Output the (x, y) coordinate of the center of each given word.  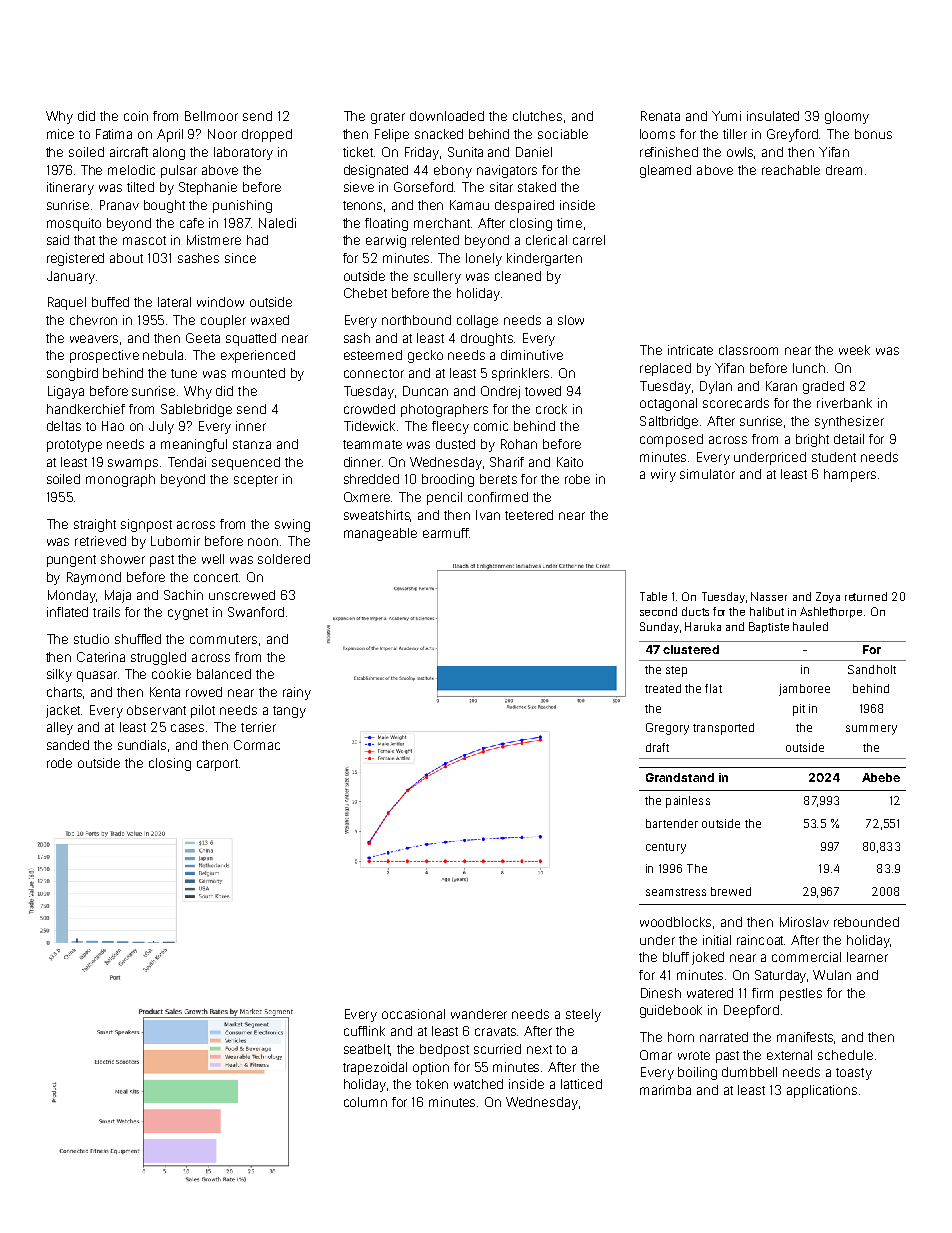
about (126, 258)
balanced (224, 674)
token (432, 1084)
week (854, 350)
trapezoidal (375, 1068)
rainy (297, 693)
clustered (691, 649)
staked (537, 187)
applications (822, 1091)
